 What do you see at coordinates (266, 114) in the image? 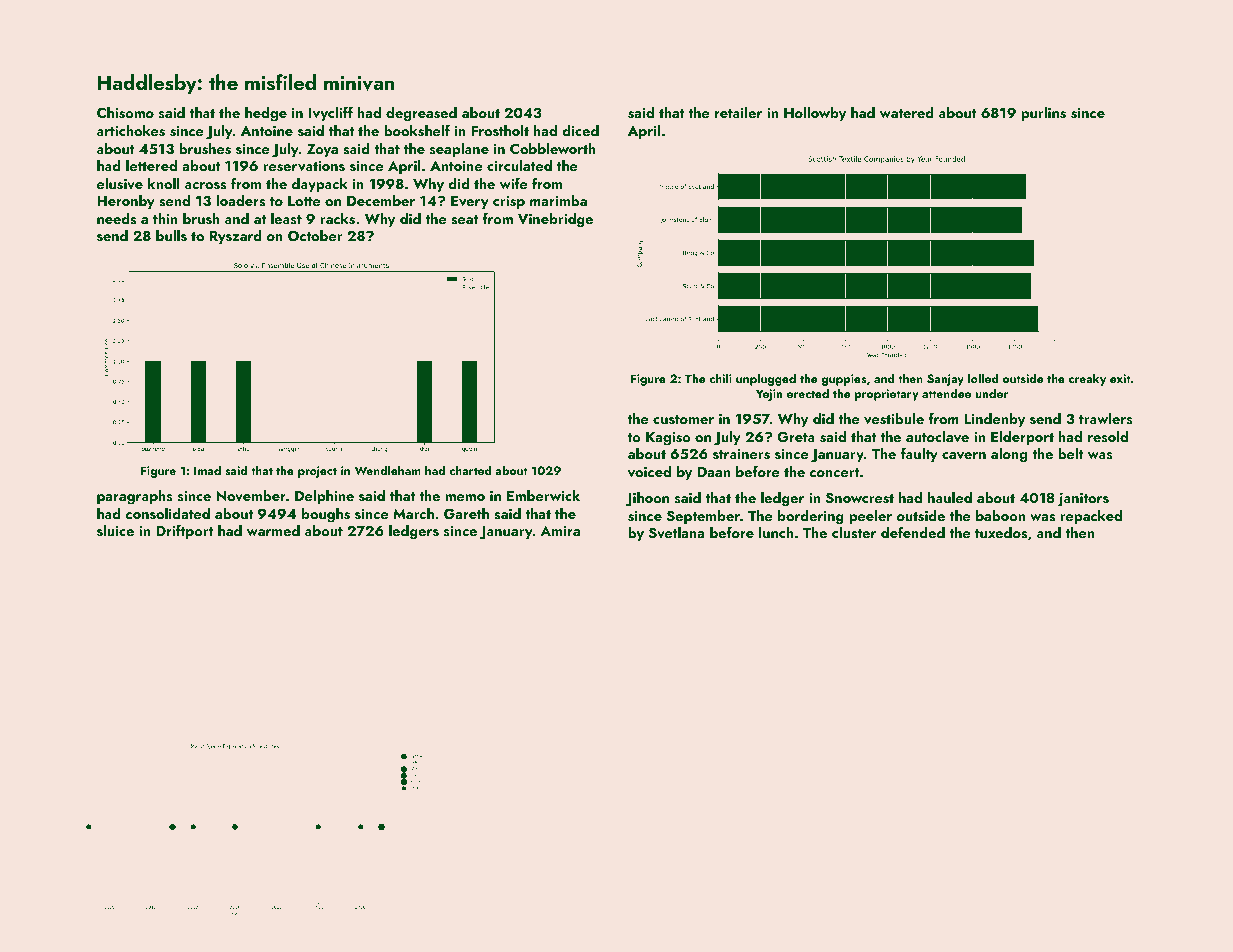
I see `hedge` at bounding box center [266, 114].
